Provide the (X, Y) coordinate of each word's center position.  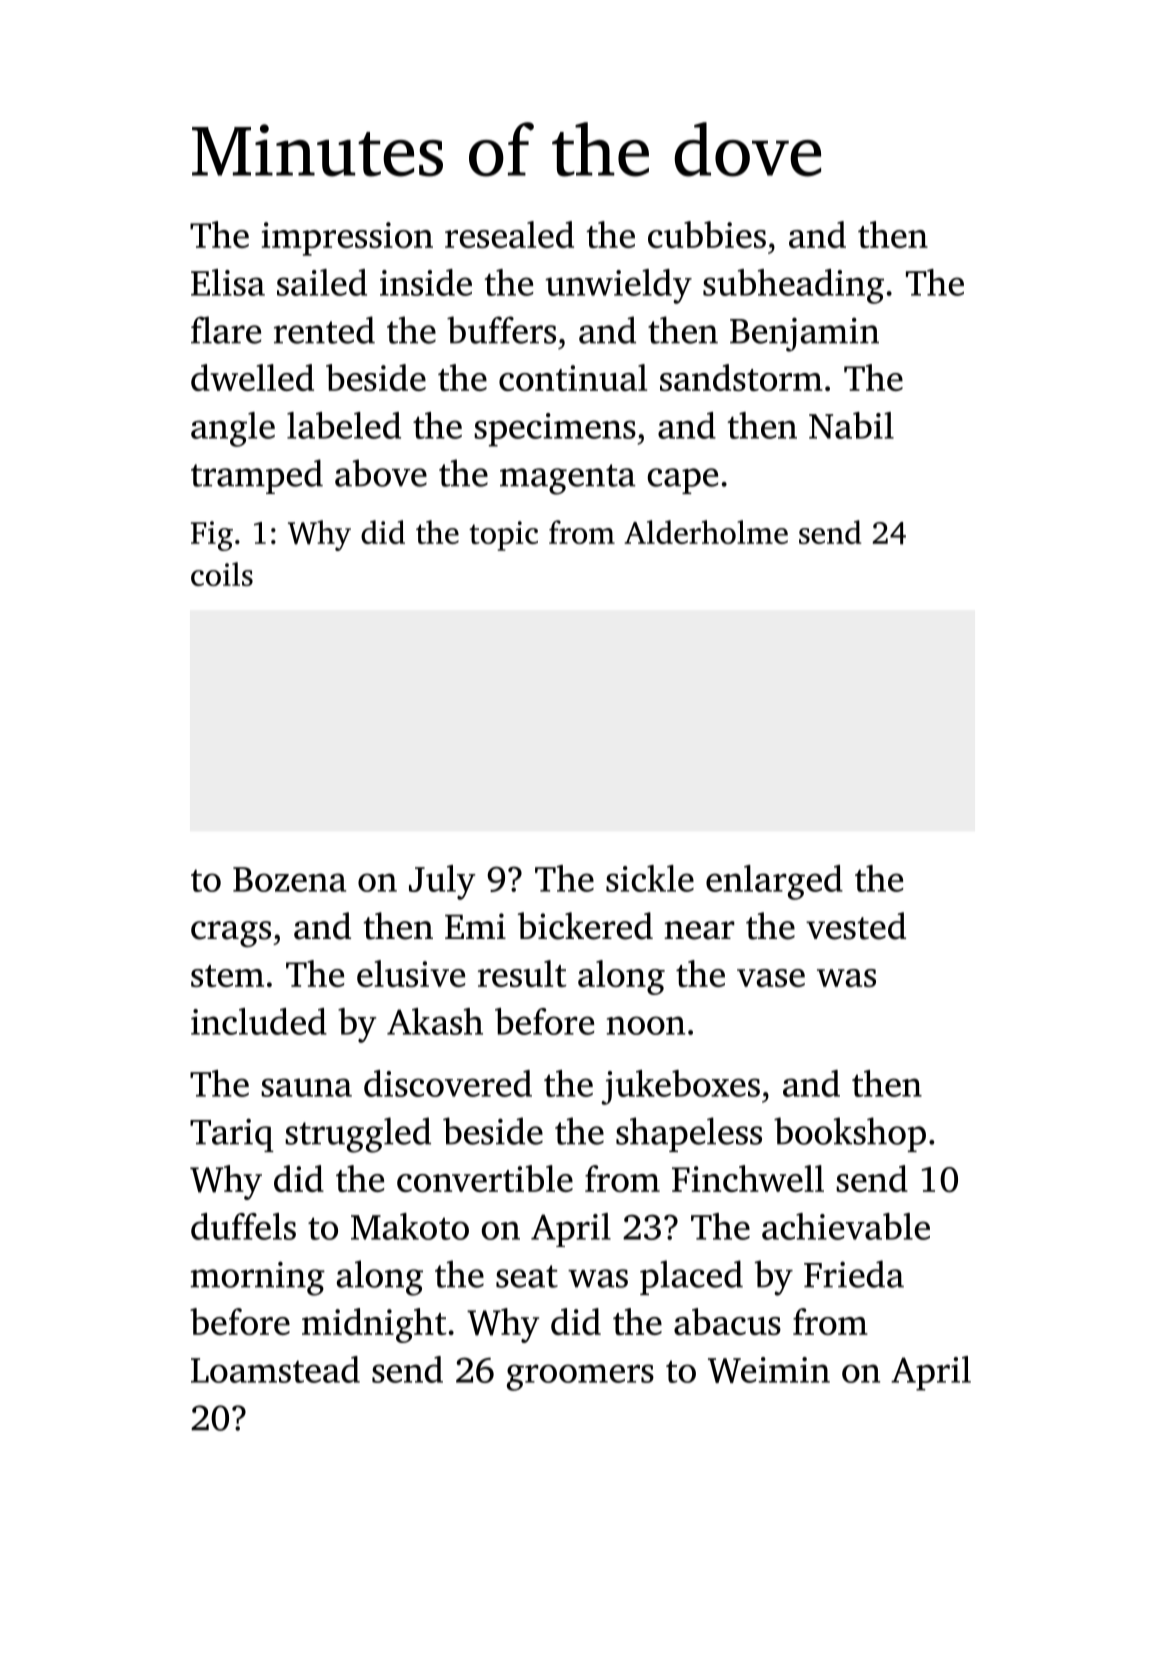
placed (691, 1277)
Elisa (228, 282)
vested (856, 926)
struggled (358, 1135)
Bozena (289, 879)
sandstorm (741, 377)
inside (426, 282)
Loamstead (275, 1369)
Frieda (854, 1274)
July (442, 882)
